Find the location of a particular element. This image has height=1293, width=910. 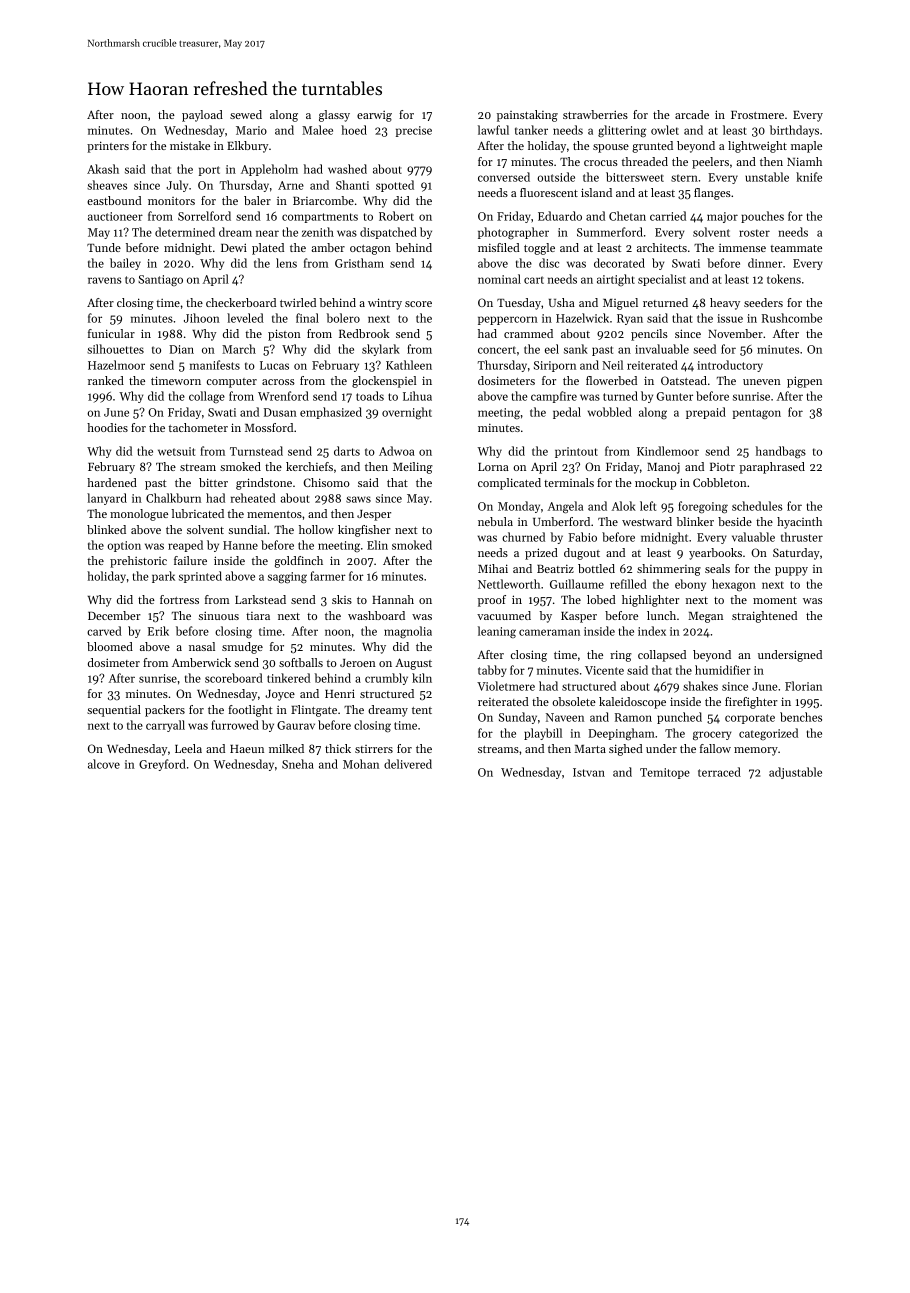

heavy is located at coordinates (725, 304).
